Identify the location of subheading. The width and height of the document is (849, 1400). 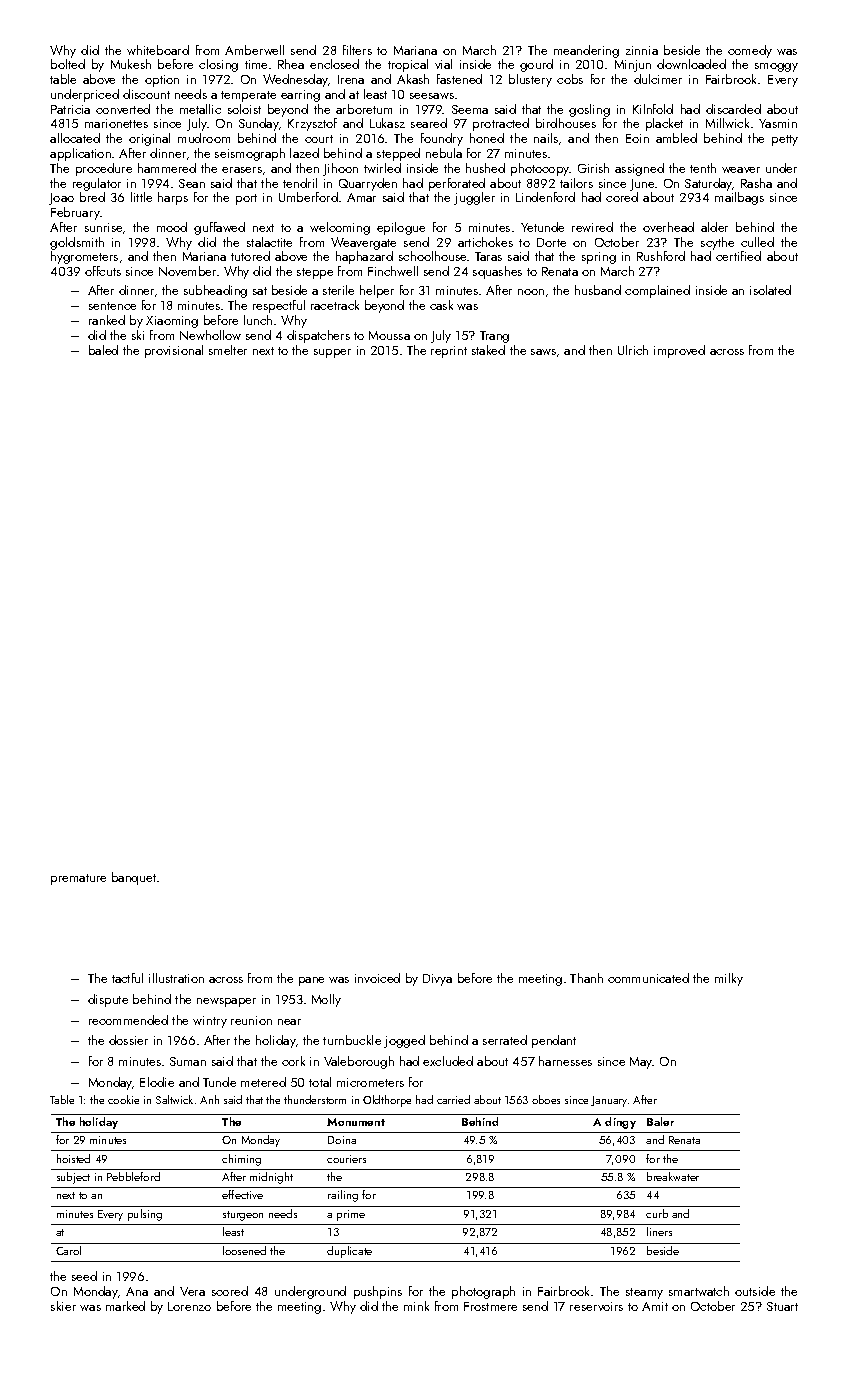
(215, 291).
